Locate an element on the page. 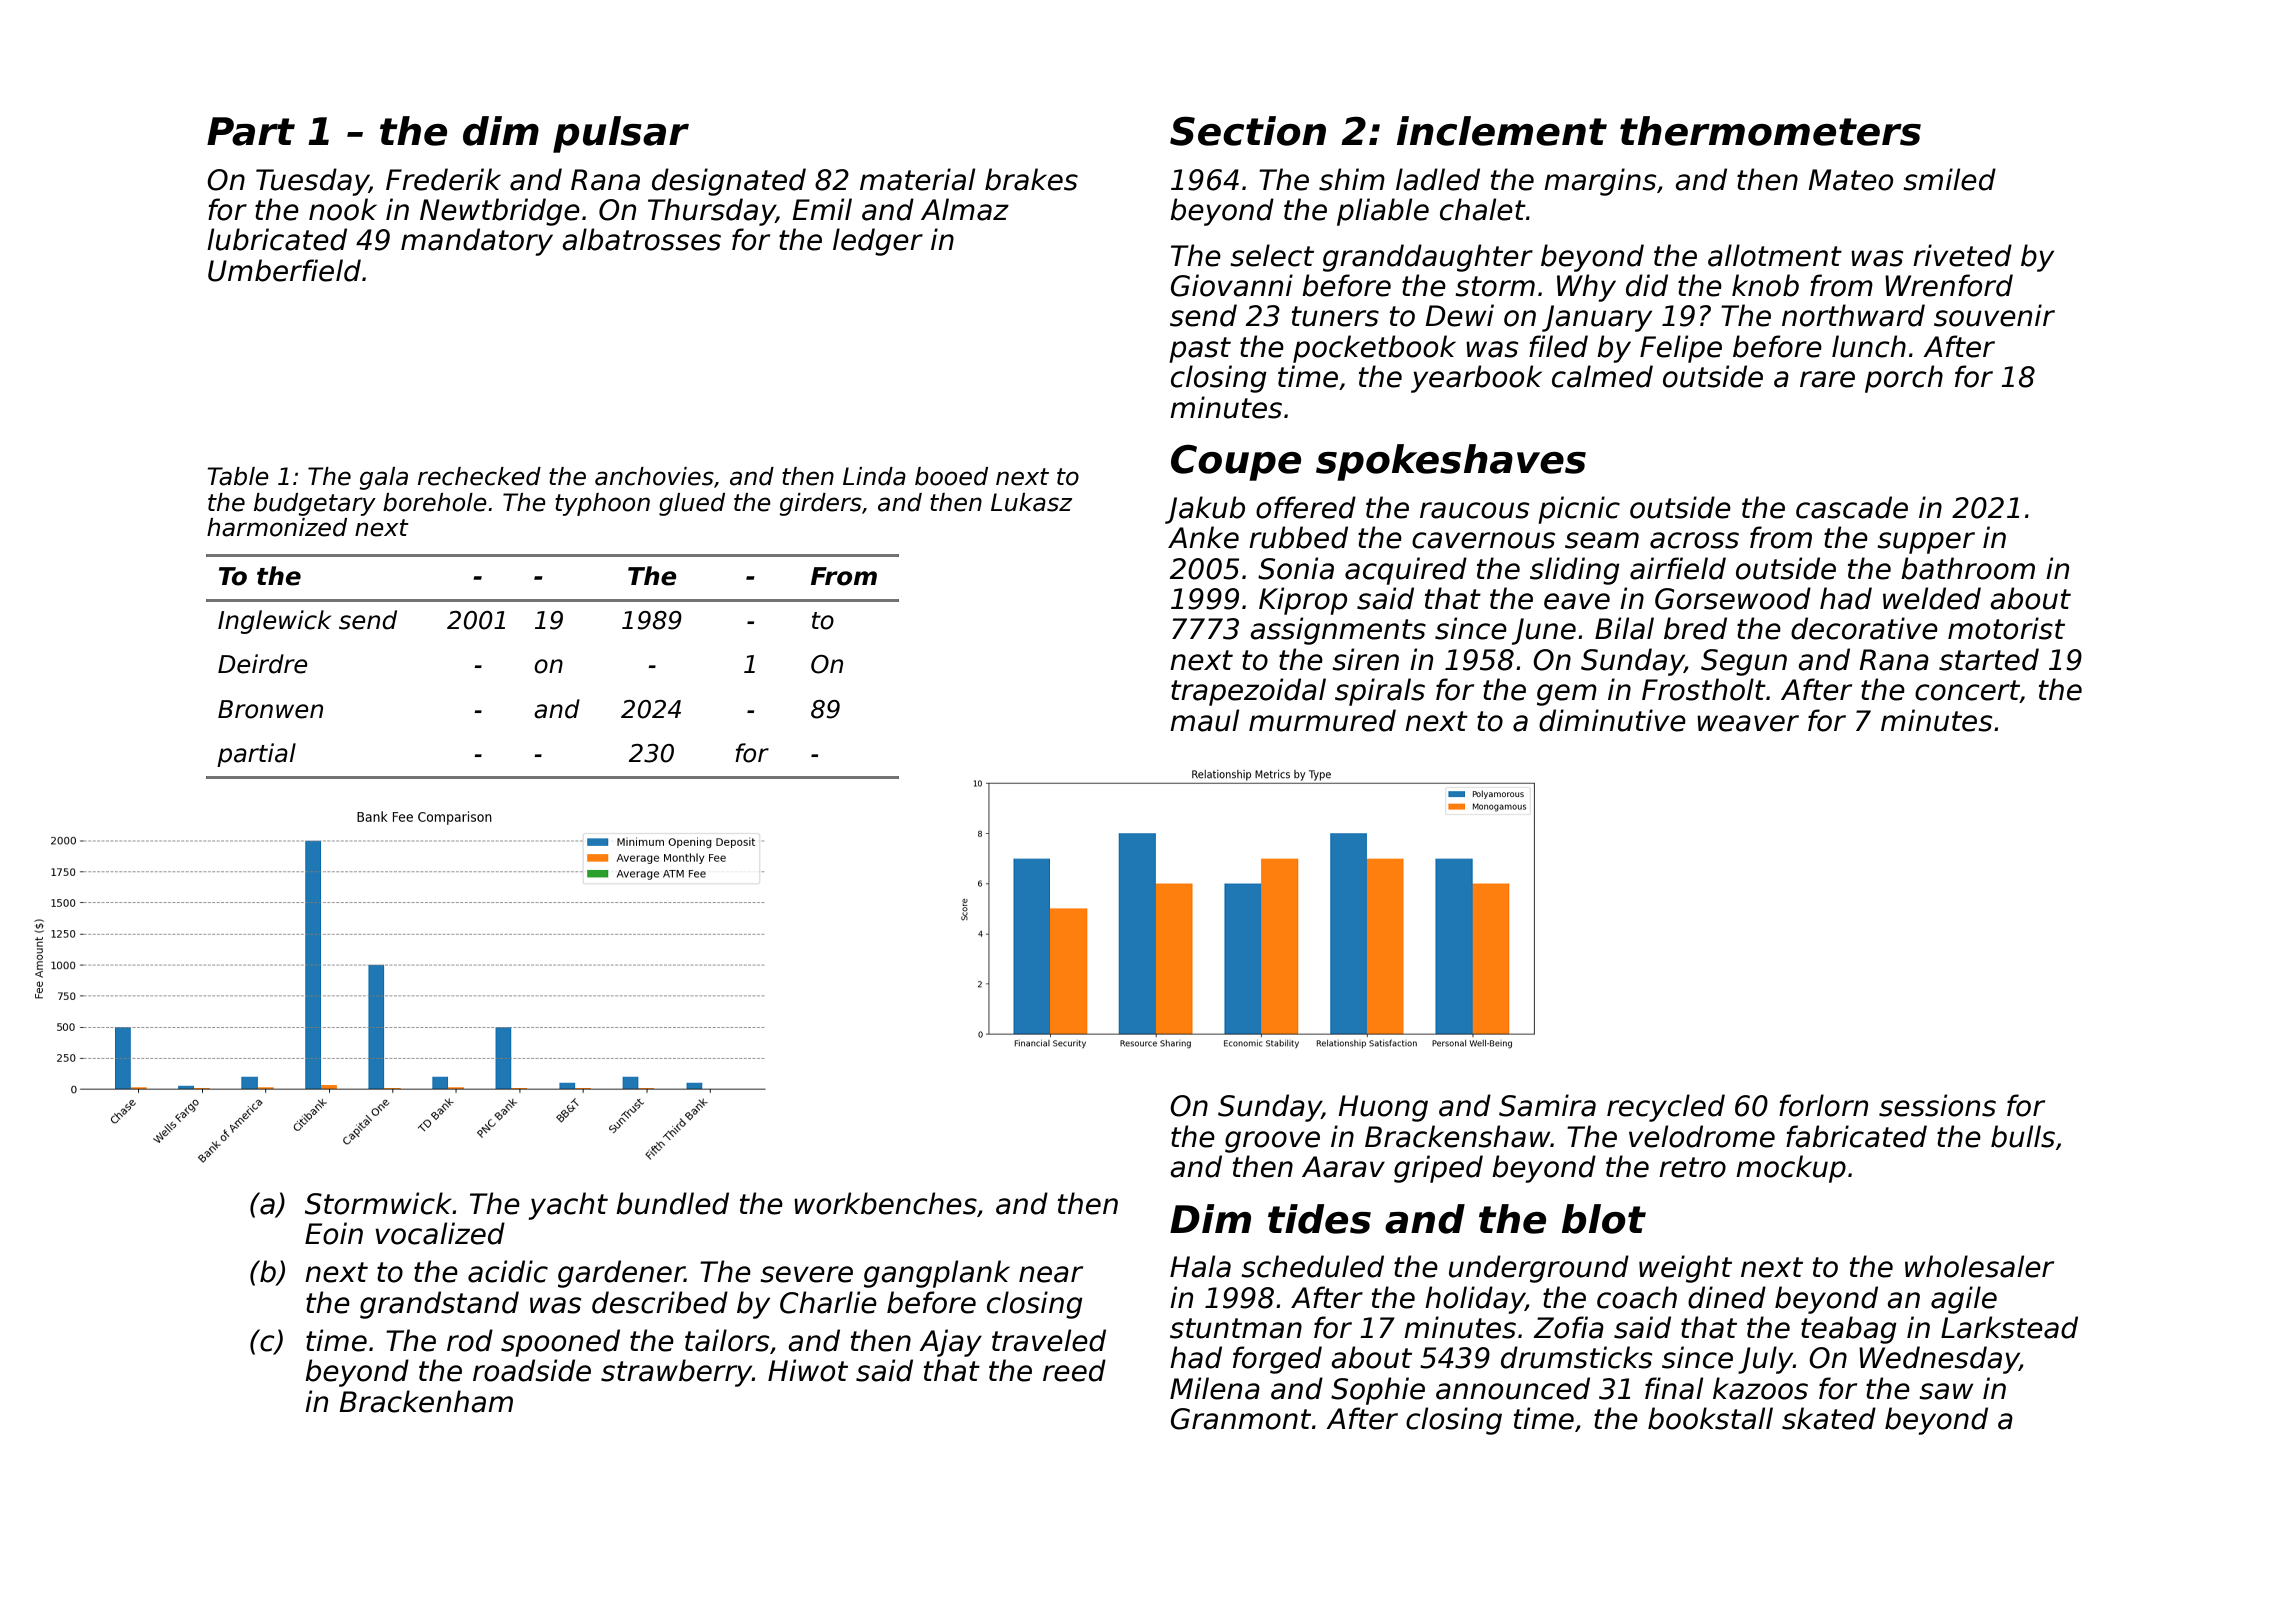 The height and width of the document is (1620, 2292). Bronwen is located at coordinates (270, 709).
